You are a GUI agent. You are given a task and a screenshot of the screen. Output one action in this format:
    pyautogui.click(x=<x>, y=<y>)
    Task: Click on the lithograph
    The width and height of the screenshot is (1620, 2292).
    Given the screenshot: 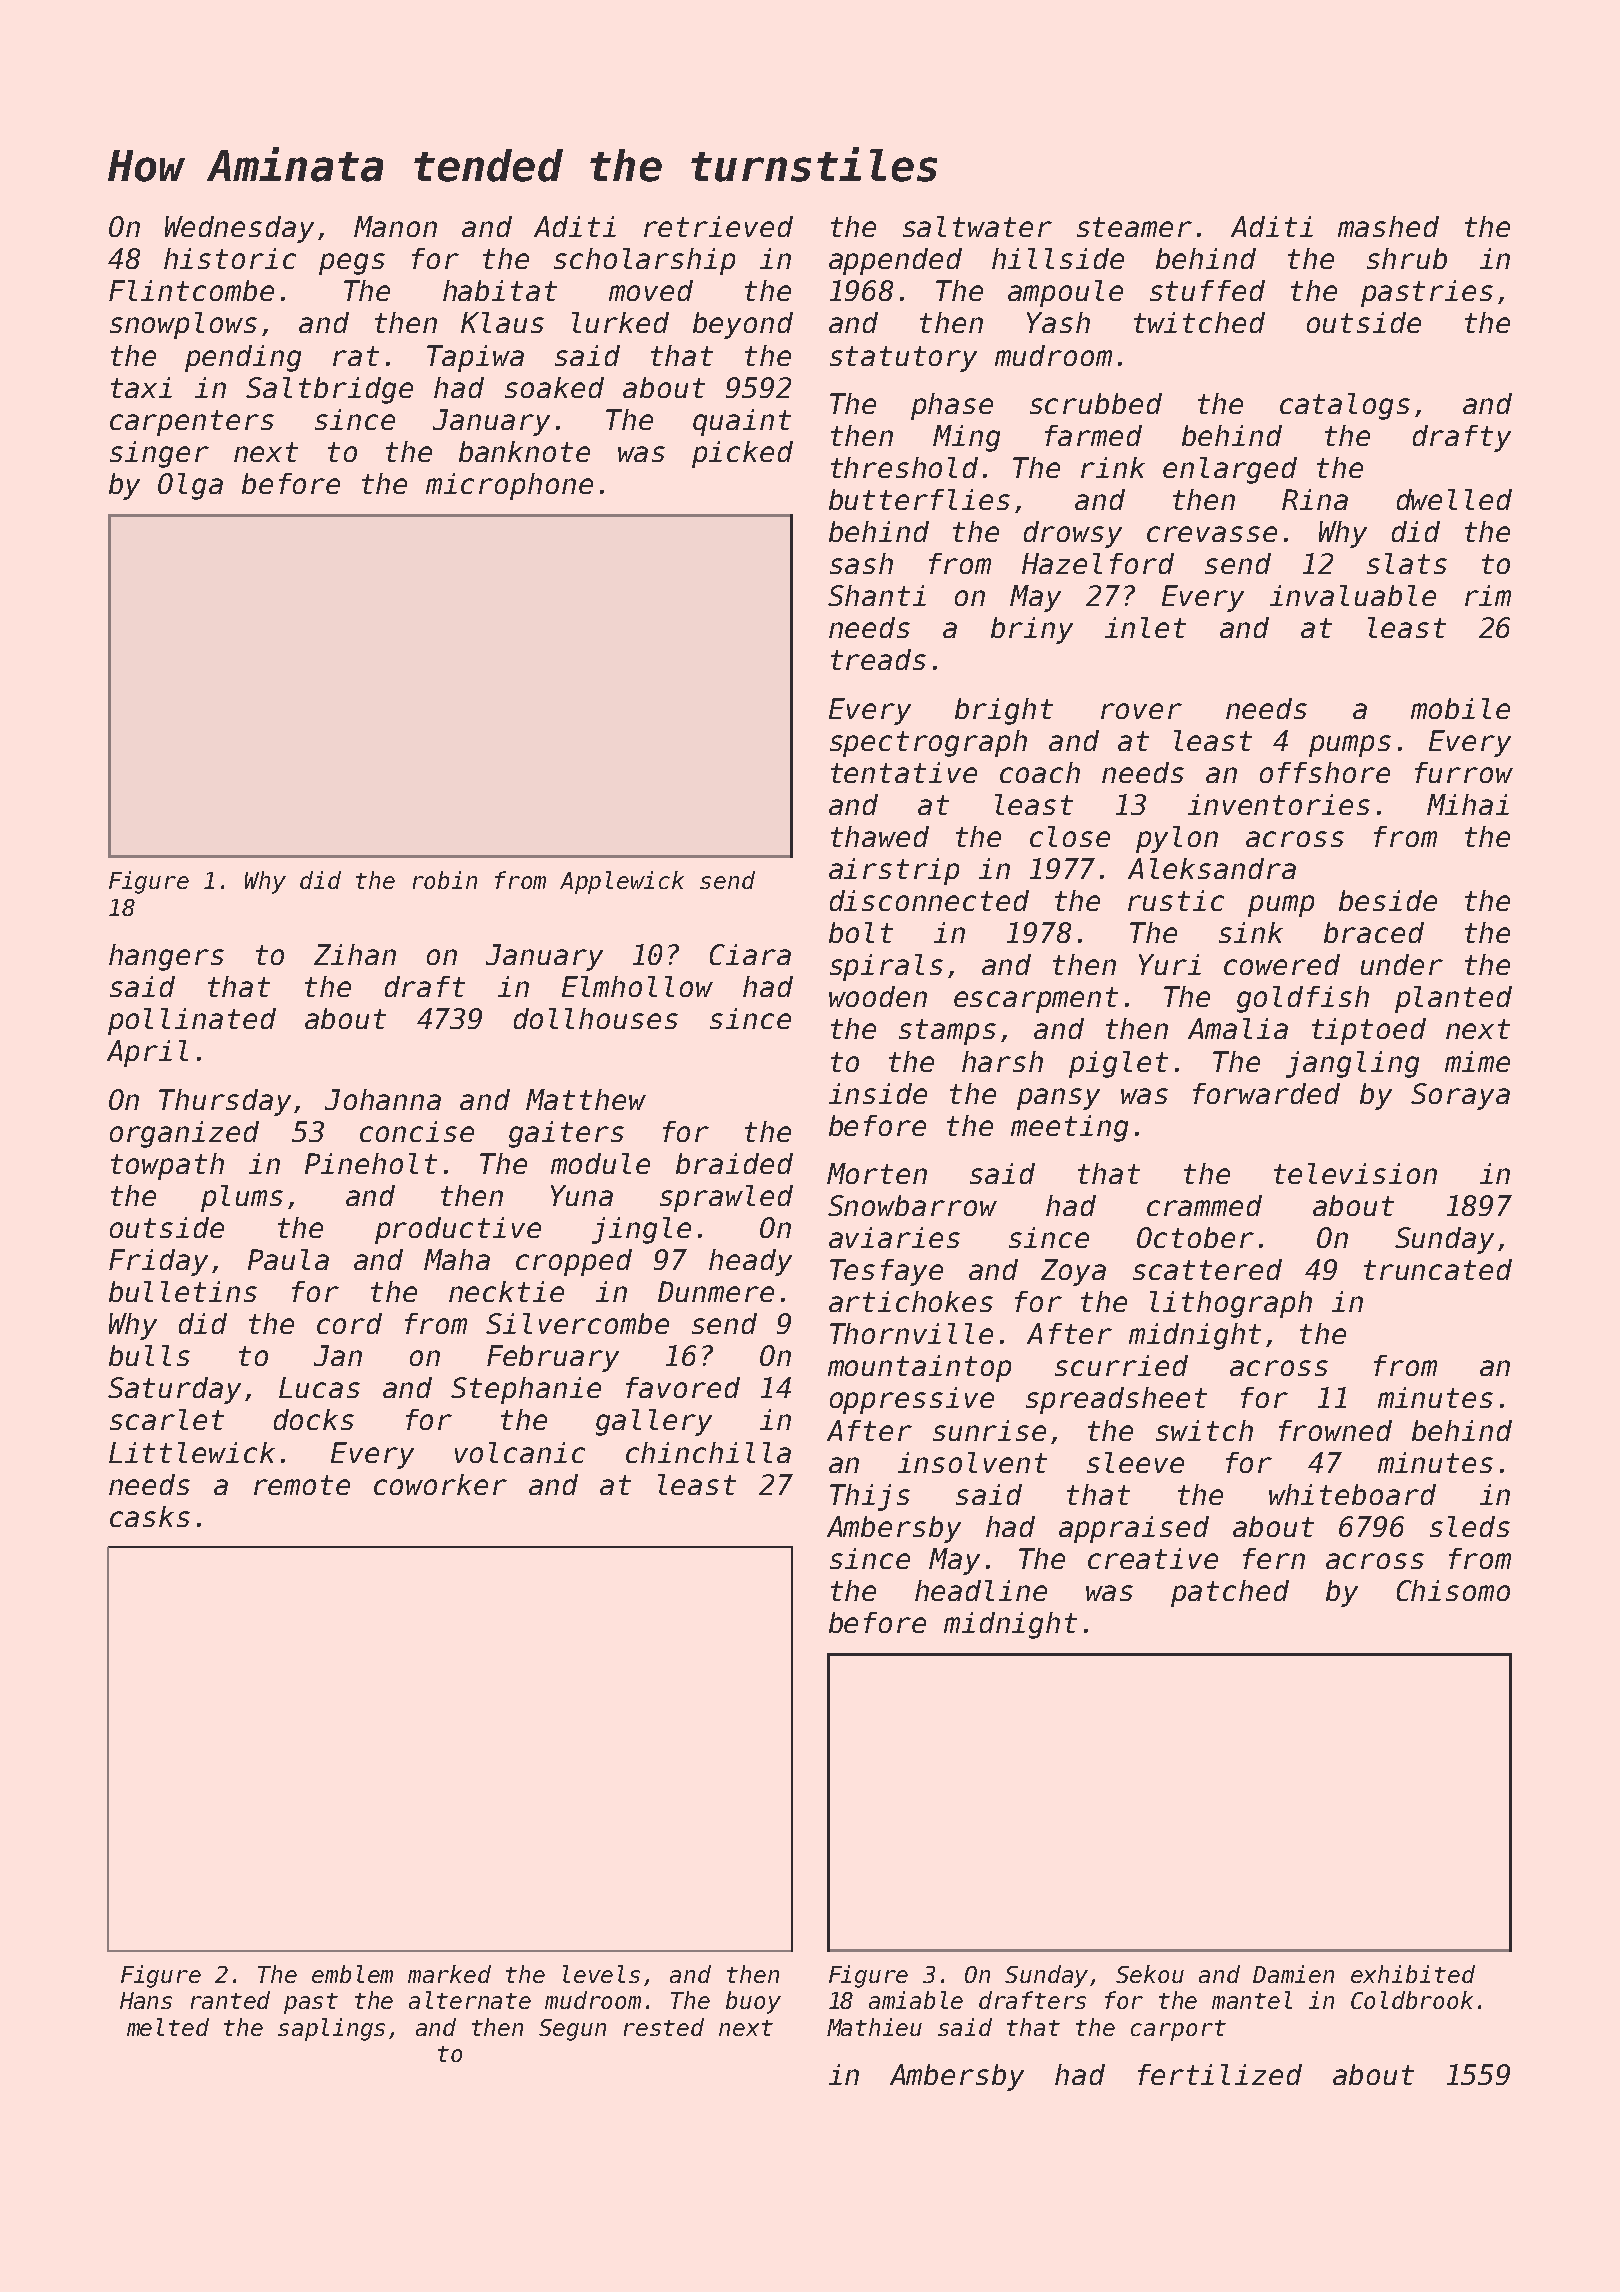 What is the action you would take?
    pyautogui.click(x=1231, y=1304)
